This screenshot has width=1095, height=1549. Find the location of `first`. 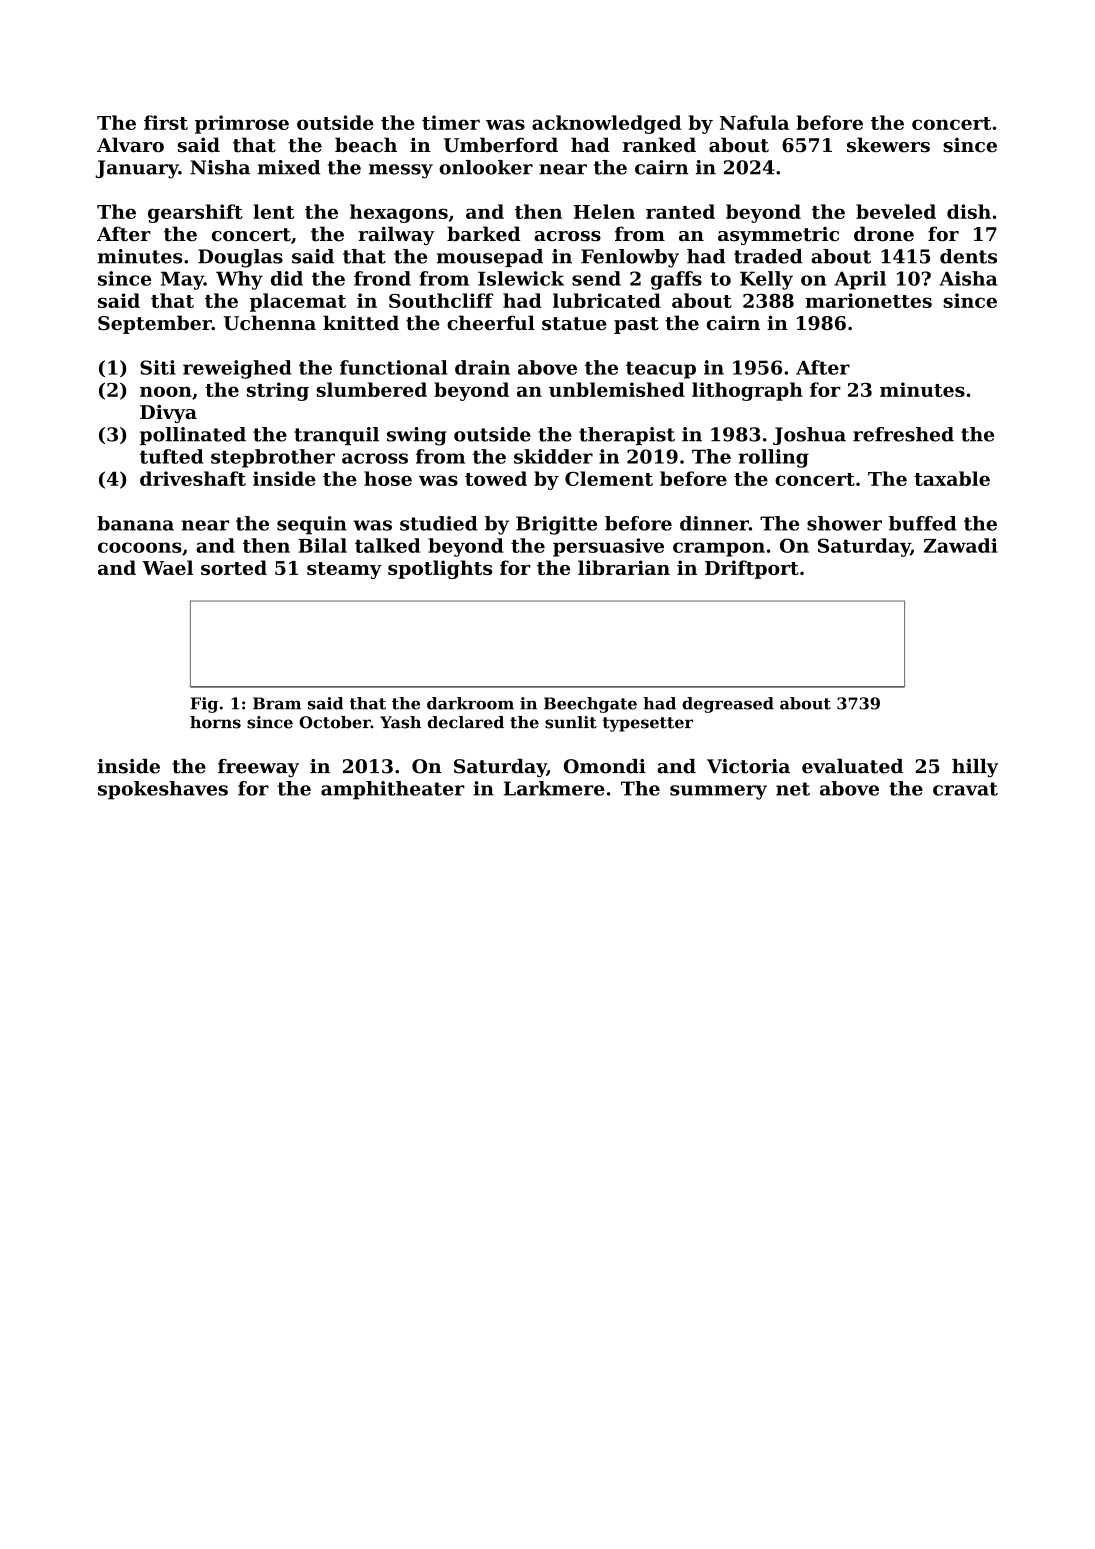

first is located at coordinates (166, 122).
